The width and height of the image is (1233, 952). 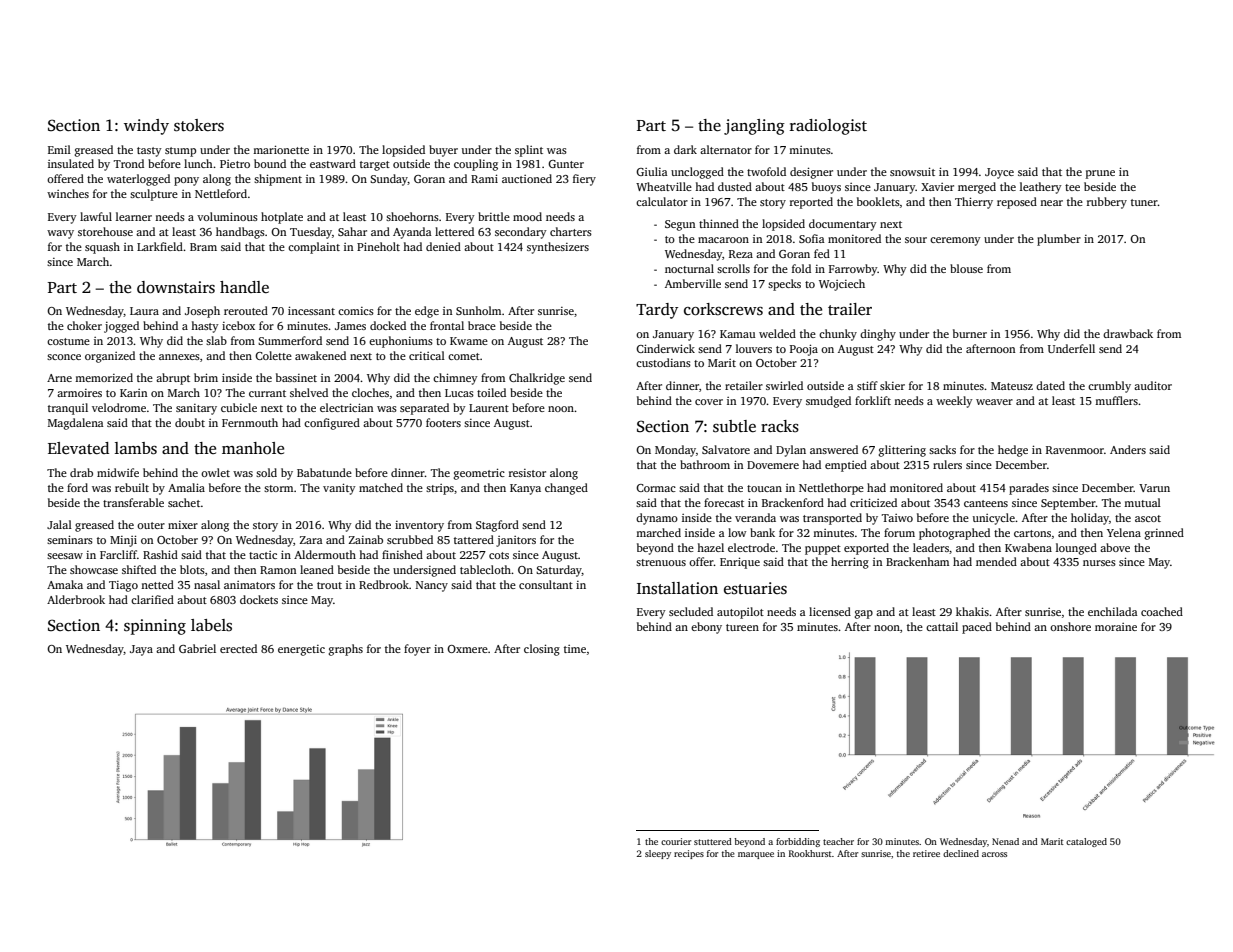 What do you see at coordinates (676, 841) in the image?
I see `courier` at bounding box center [676, 841].
